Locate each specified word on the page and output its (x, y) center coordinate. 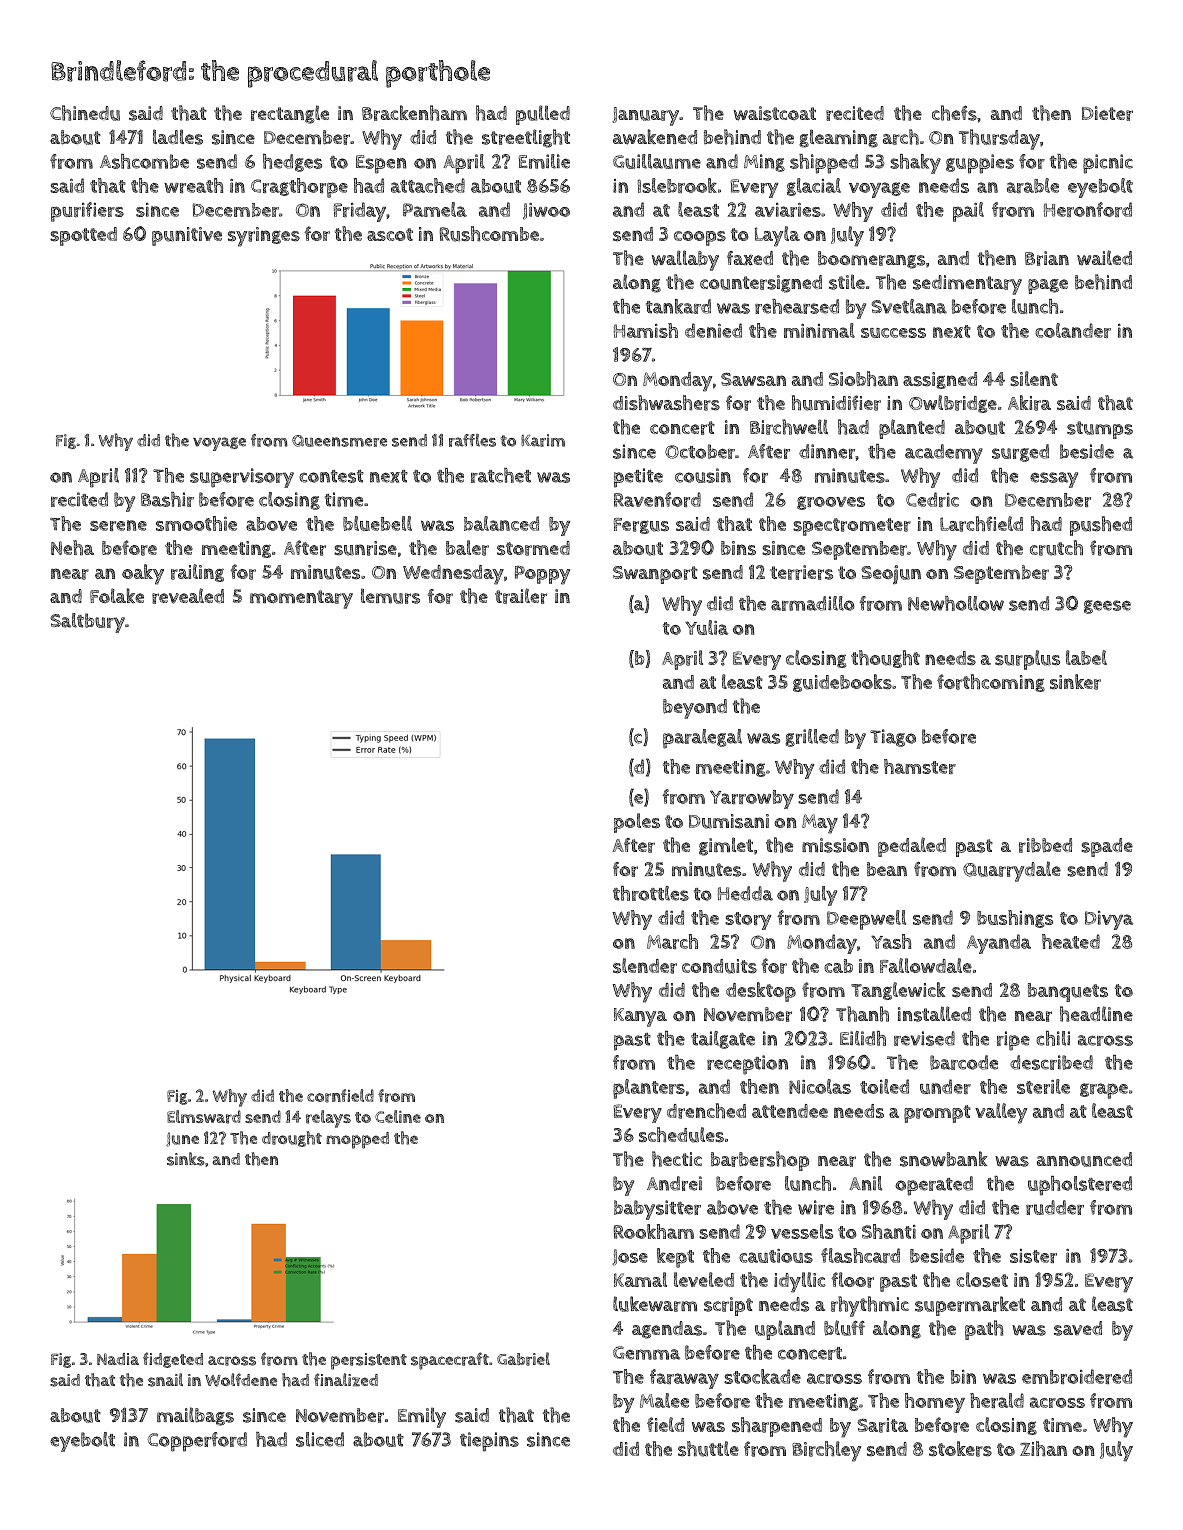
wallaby (685, 260)
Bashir (167, 499)
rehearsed (797, 306)
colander (1073, 330)
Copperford (197, 1442)
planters (649, 1089)
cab (838, 966)
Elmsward (204, 1117)
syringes (264, 237)
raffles (472, 440)
